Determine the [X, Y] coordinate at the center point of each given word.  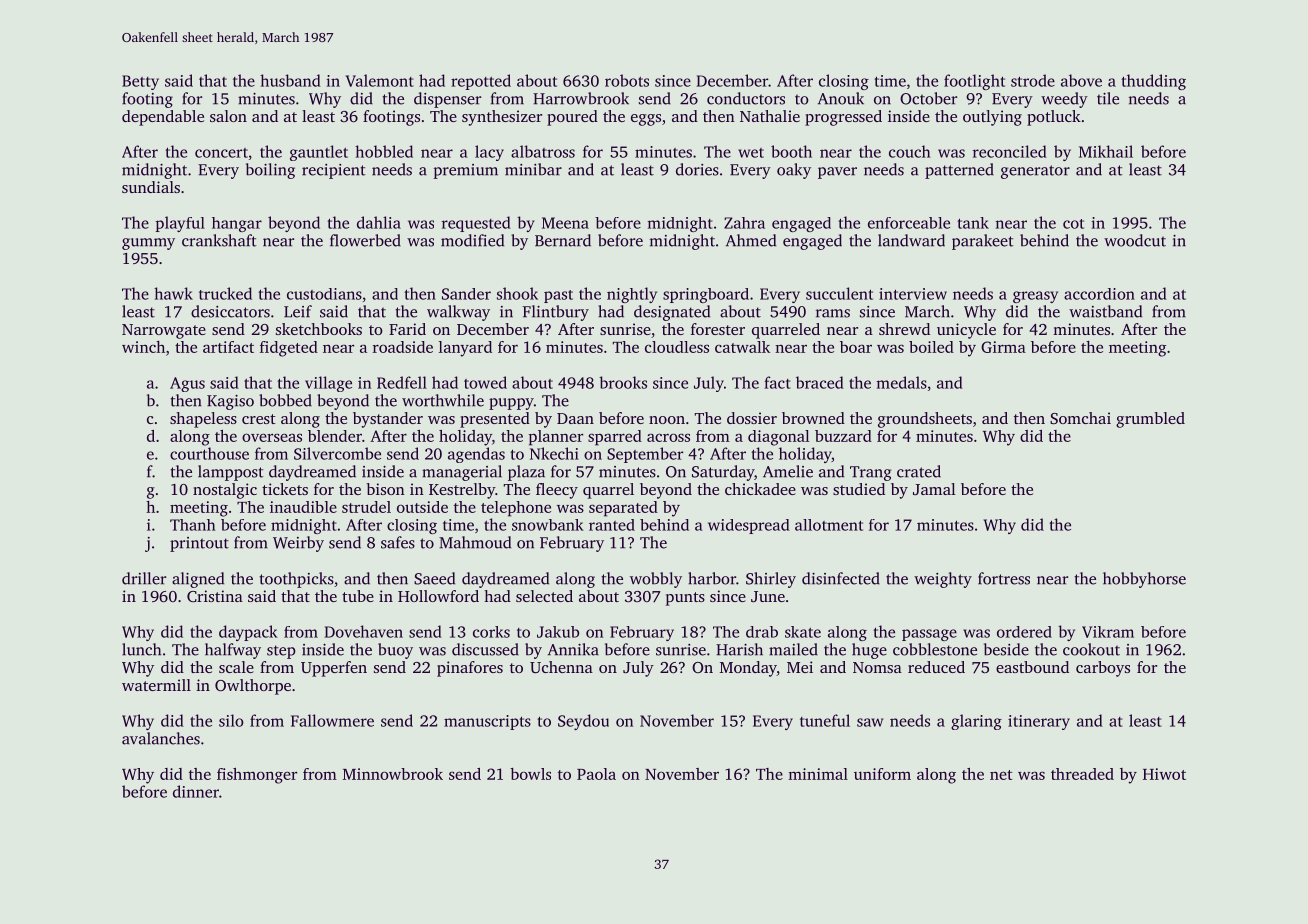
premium [465, 171]
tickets [285, 489]
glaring [976, 722]
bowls [530, 774]
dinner [196, 791]
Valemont [379, 80]
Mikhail [1106, 151]
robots [627, 80]
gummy [148, 244]
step [281, 652]
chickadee [760, 489]
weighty [943, 580]
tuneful [825, 720]
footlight [974, 82]
